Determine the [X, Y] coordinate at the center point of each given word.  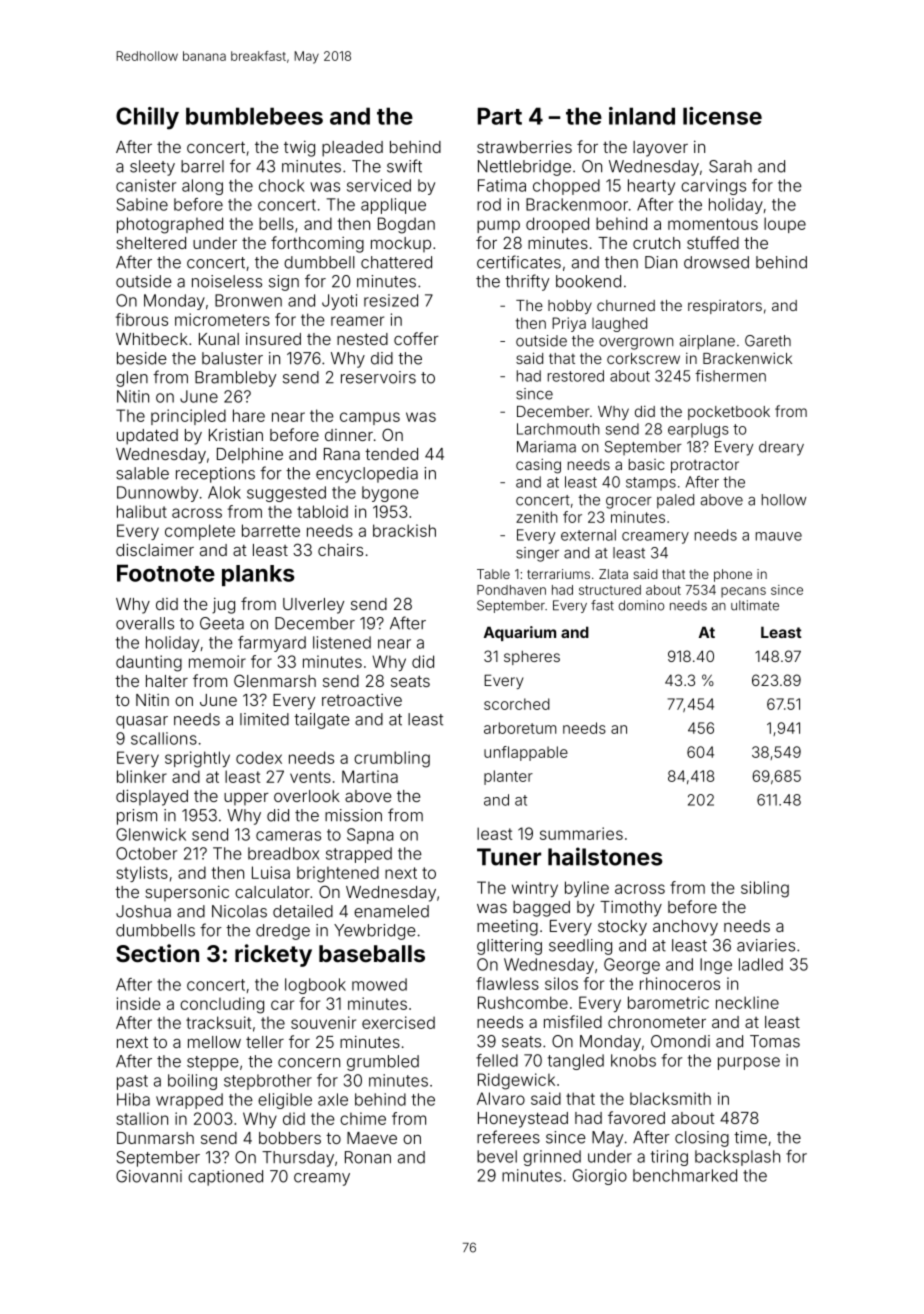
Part [500, 116]
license [722, 116]
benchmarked [685, 1175]
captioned [225, 1178]
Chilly [147, 118]
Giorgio [600, 1177]
